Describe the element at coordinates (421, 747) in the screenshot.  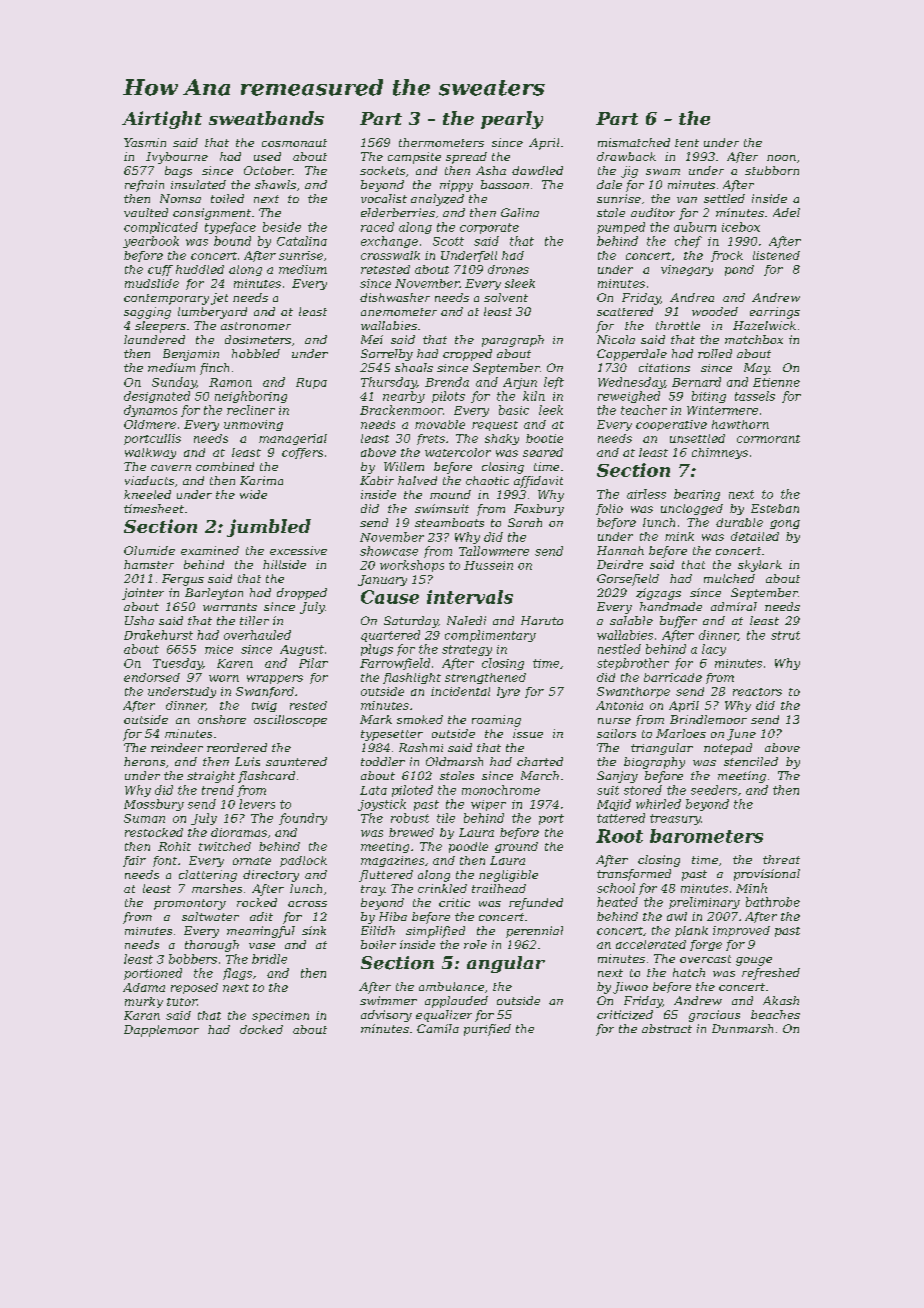
I see `Rashmi` at that location.
